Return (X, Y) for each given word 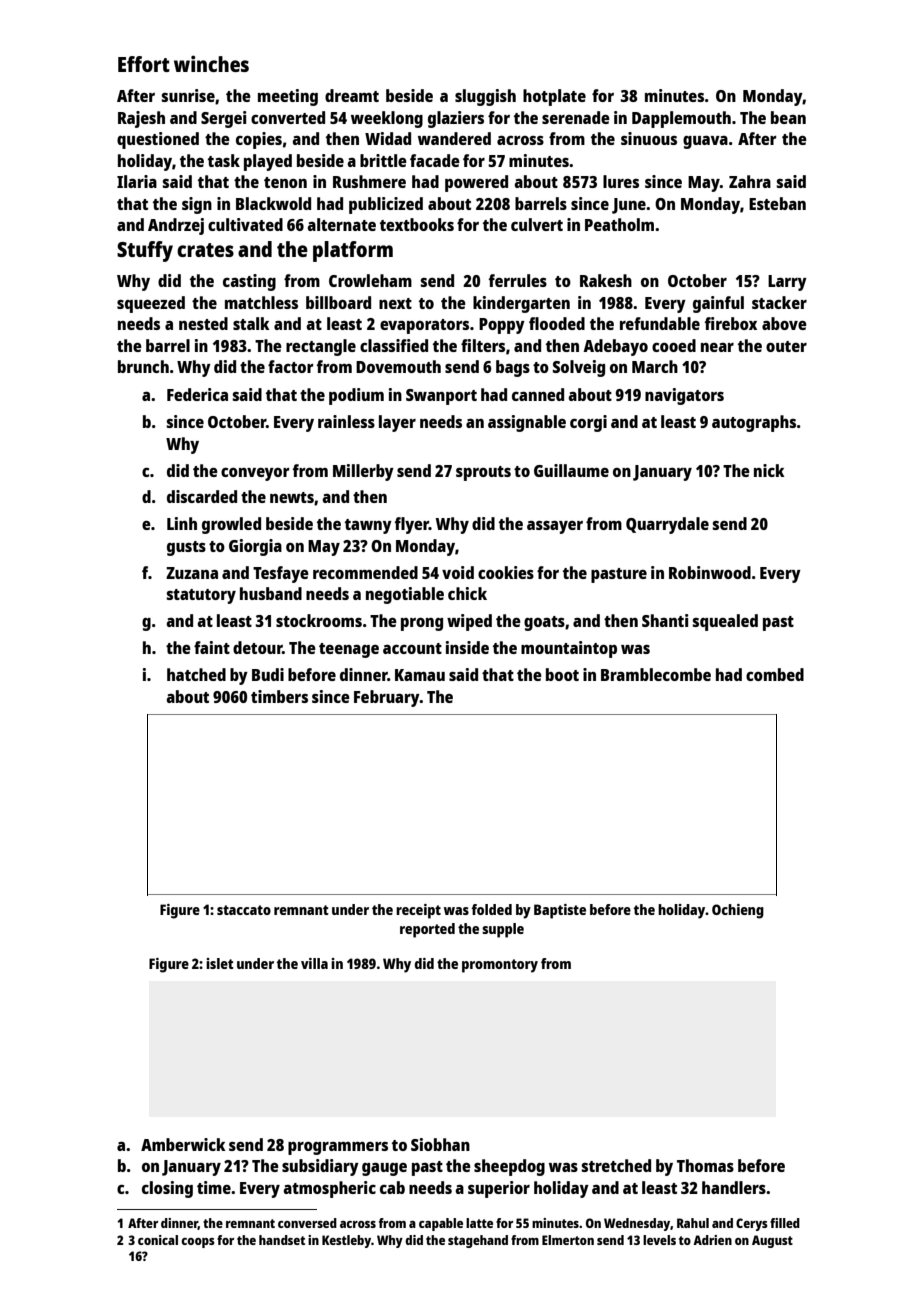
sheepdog (509, 1167)
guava (705, 142)
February (387, 698)
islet (220, 963)
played (268, 162)
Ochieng (738, 911)
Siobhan (440, 1144)
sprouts (483, 473)
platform (353, 251)
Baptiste (560, 911)
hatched (196, 674)
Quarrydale (667, 525)
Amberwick (183, 1144)
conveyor (255, 474)
